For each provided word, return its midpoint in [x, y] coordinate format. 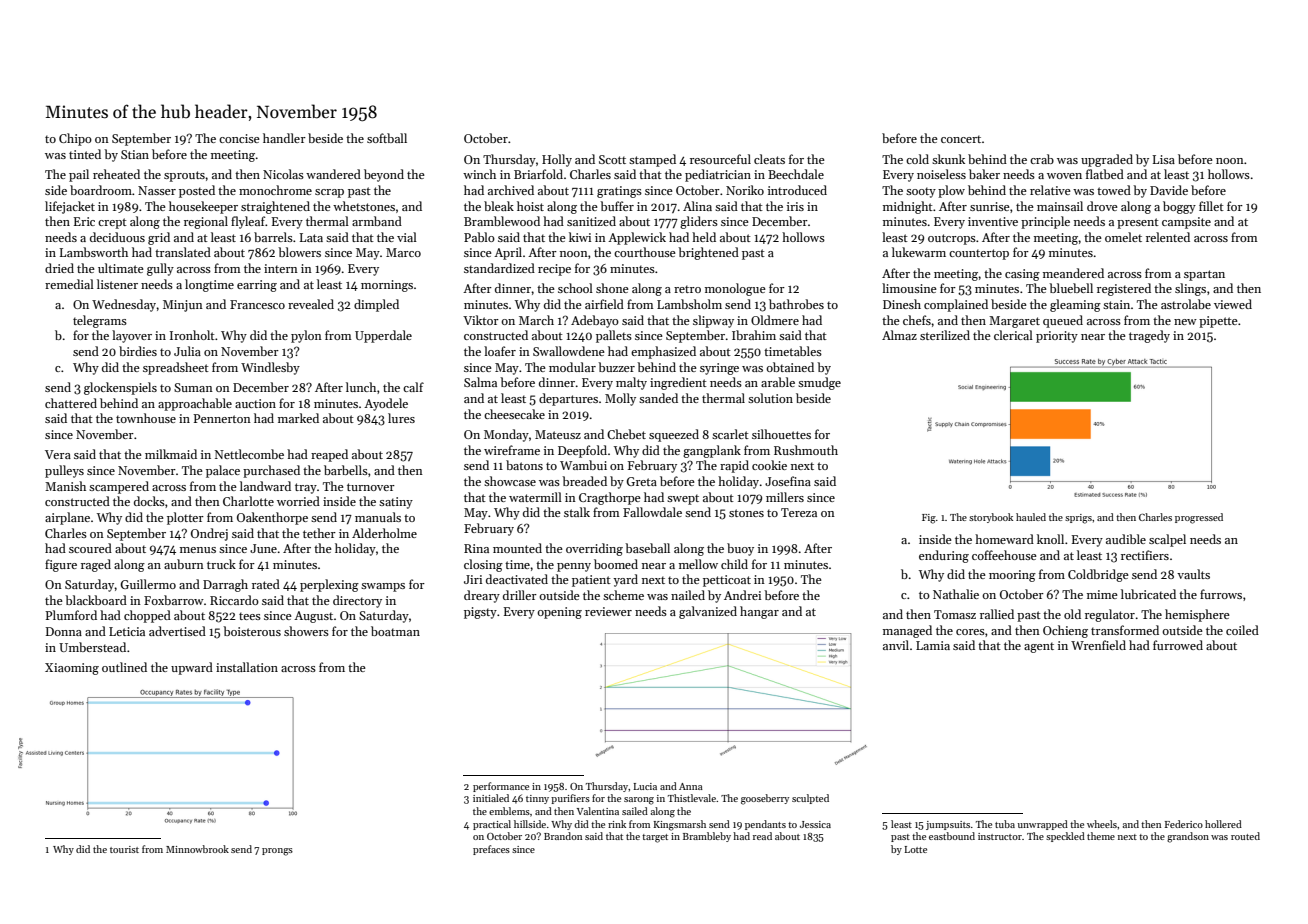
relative [1050, 190]
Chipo [75, 139]
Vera [58, 454]
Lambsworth [93, 252]
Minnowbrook [197, 849]
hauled [1031, 517]
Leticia [127, 631]
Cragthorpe [610, 498]
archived [511, 190]
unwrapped [1043, 825]
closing [483, 565]
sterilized [945, 335]
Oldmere [775, 320]
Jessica [815, 824]
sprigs [1078, 519]
